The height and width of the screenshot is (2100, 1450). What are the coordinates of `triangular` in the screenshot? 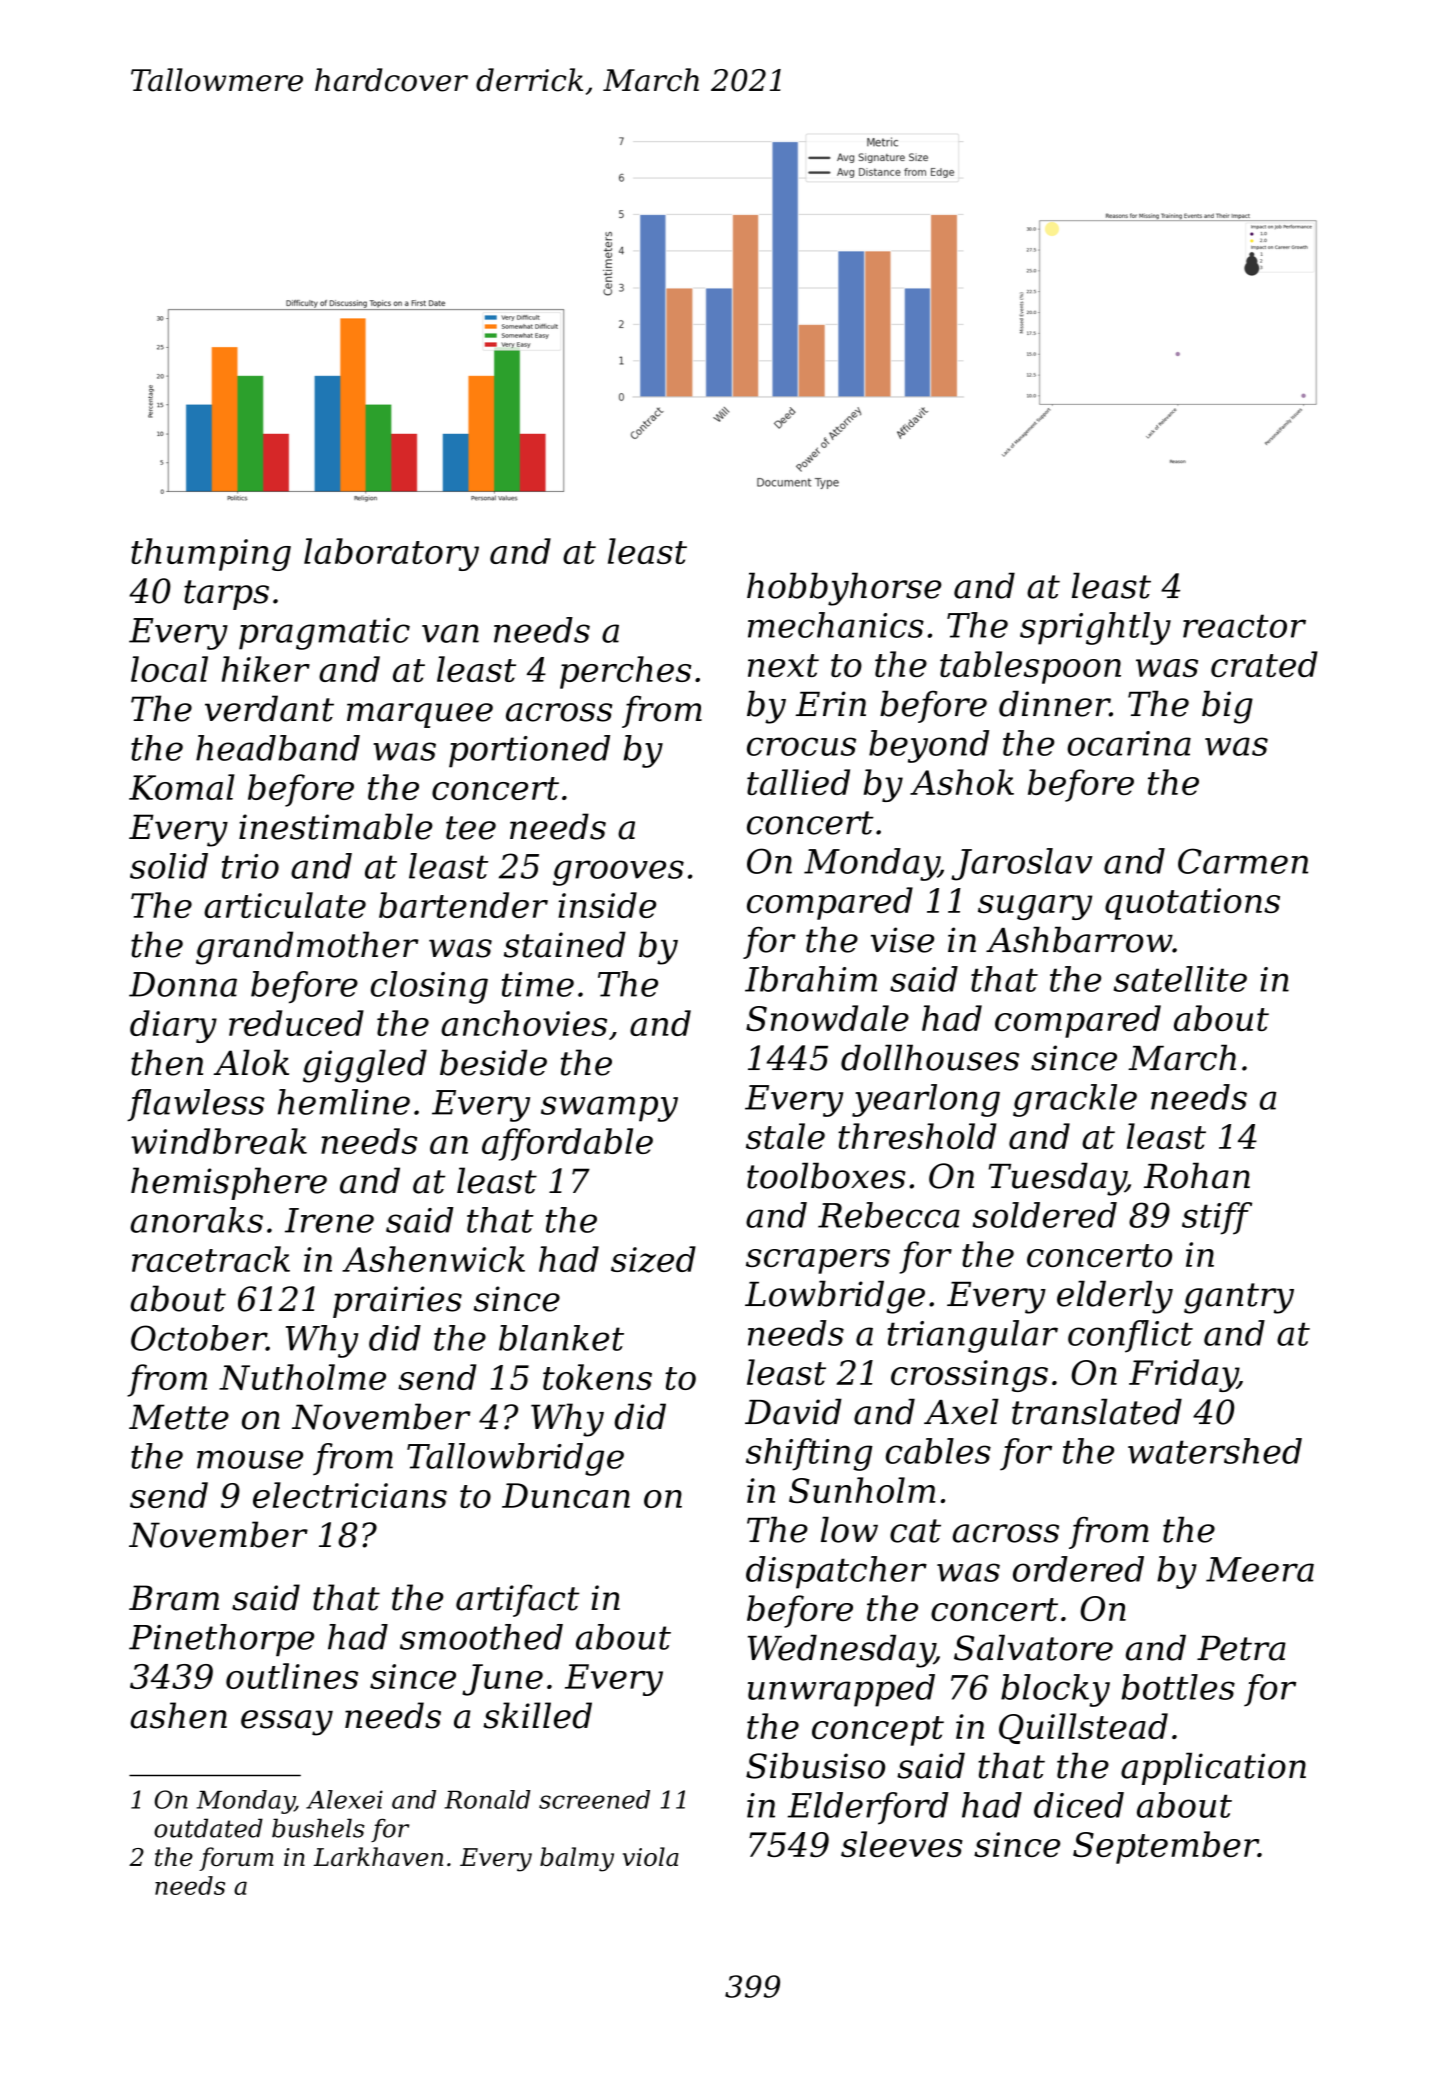 It's located at (972, 1336).
